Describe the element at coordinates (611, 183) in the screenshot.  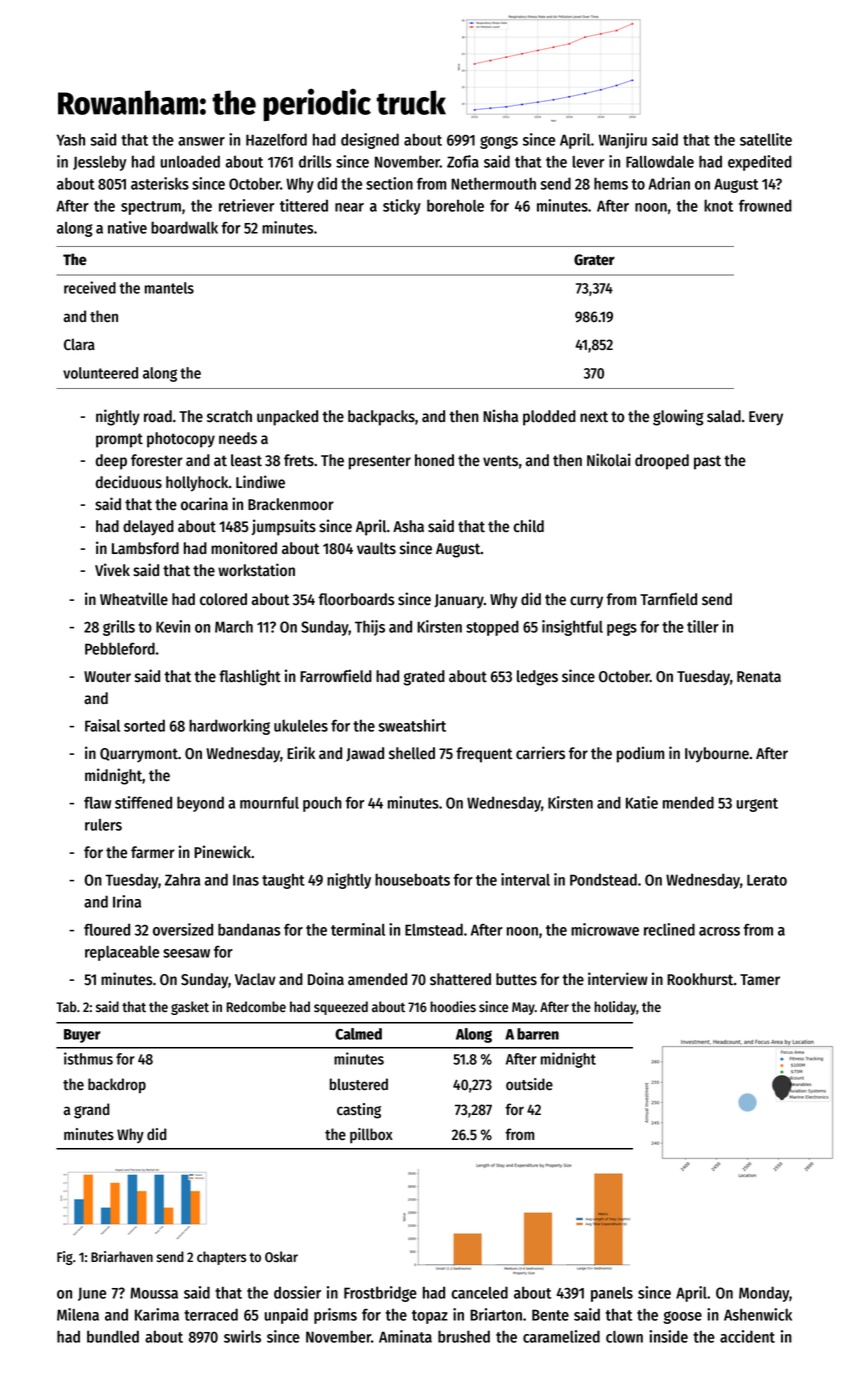
I see `hems` at that location.
